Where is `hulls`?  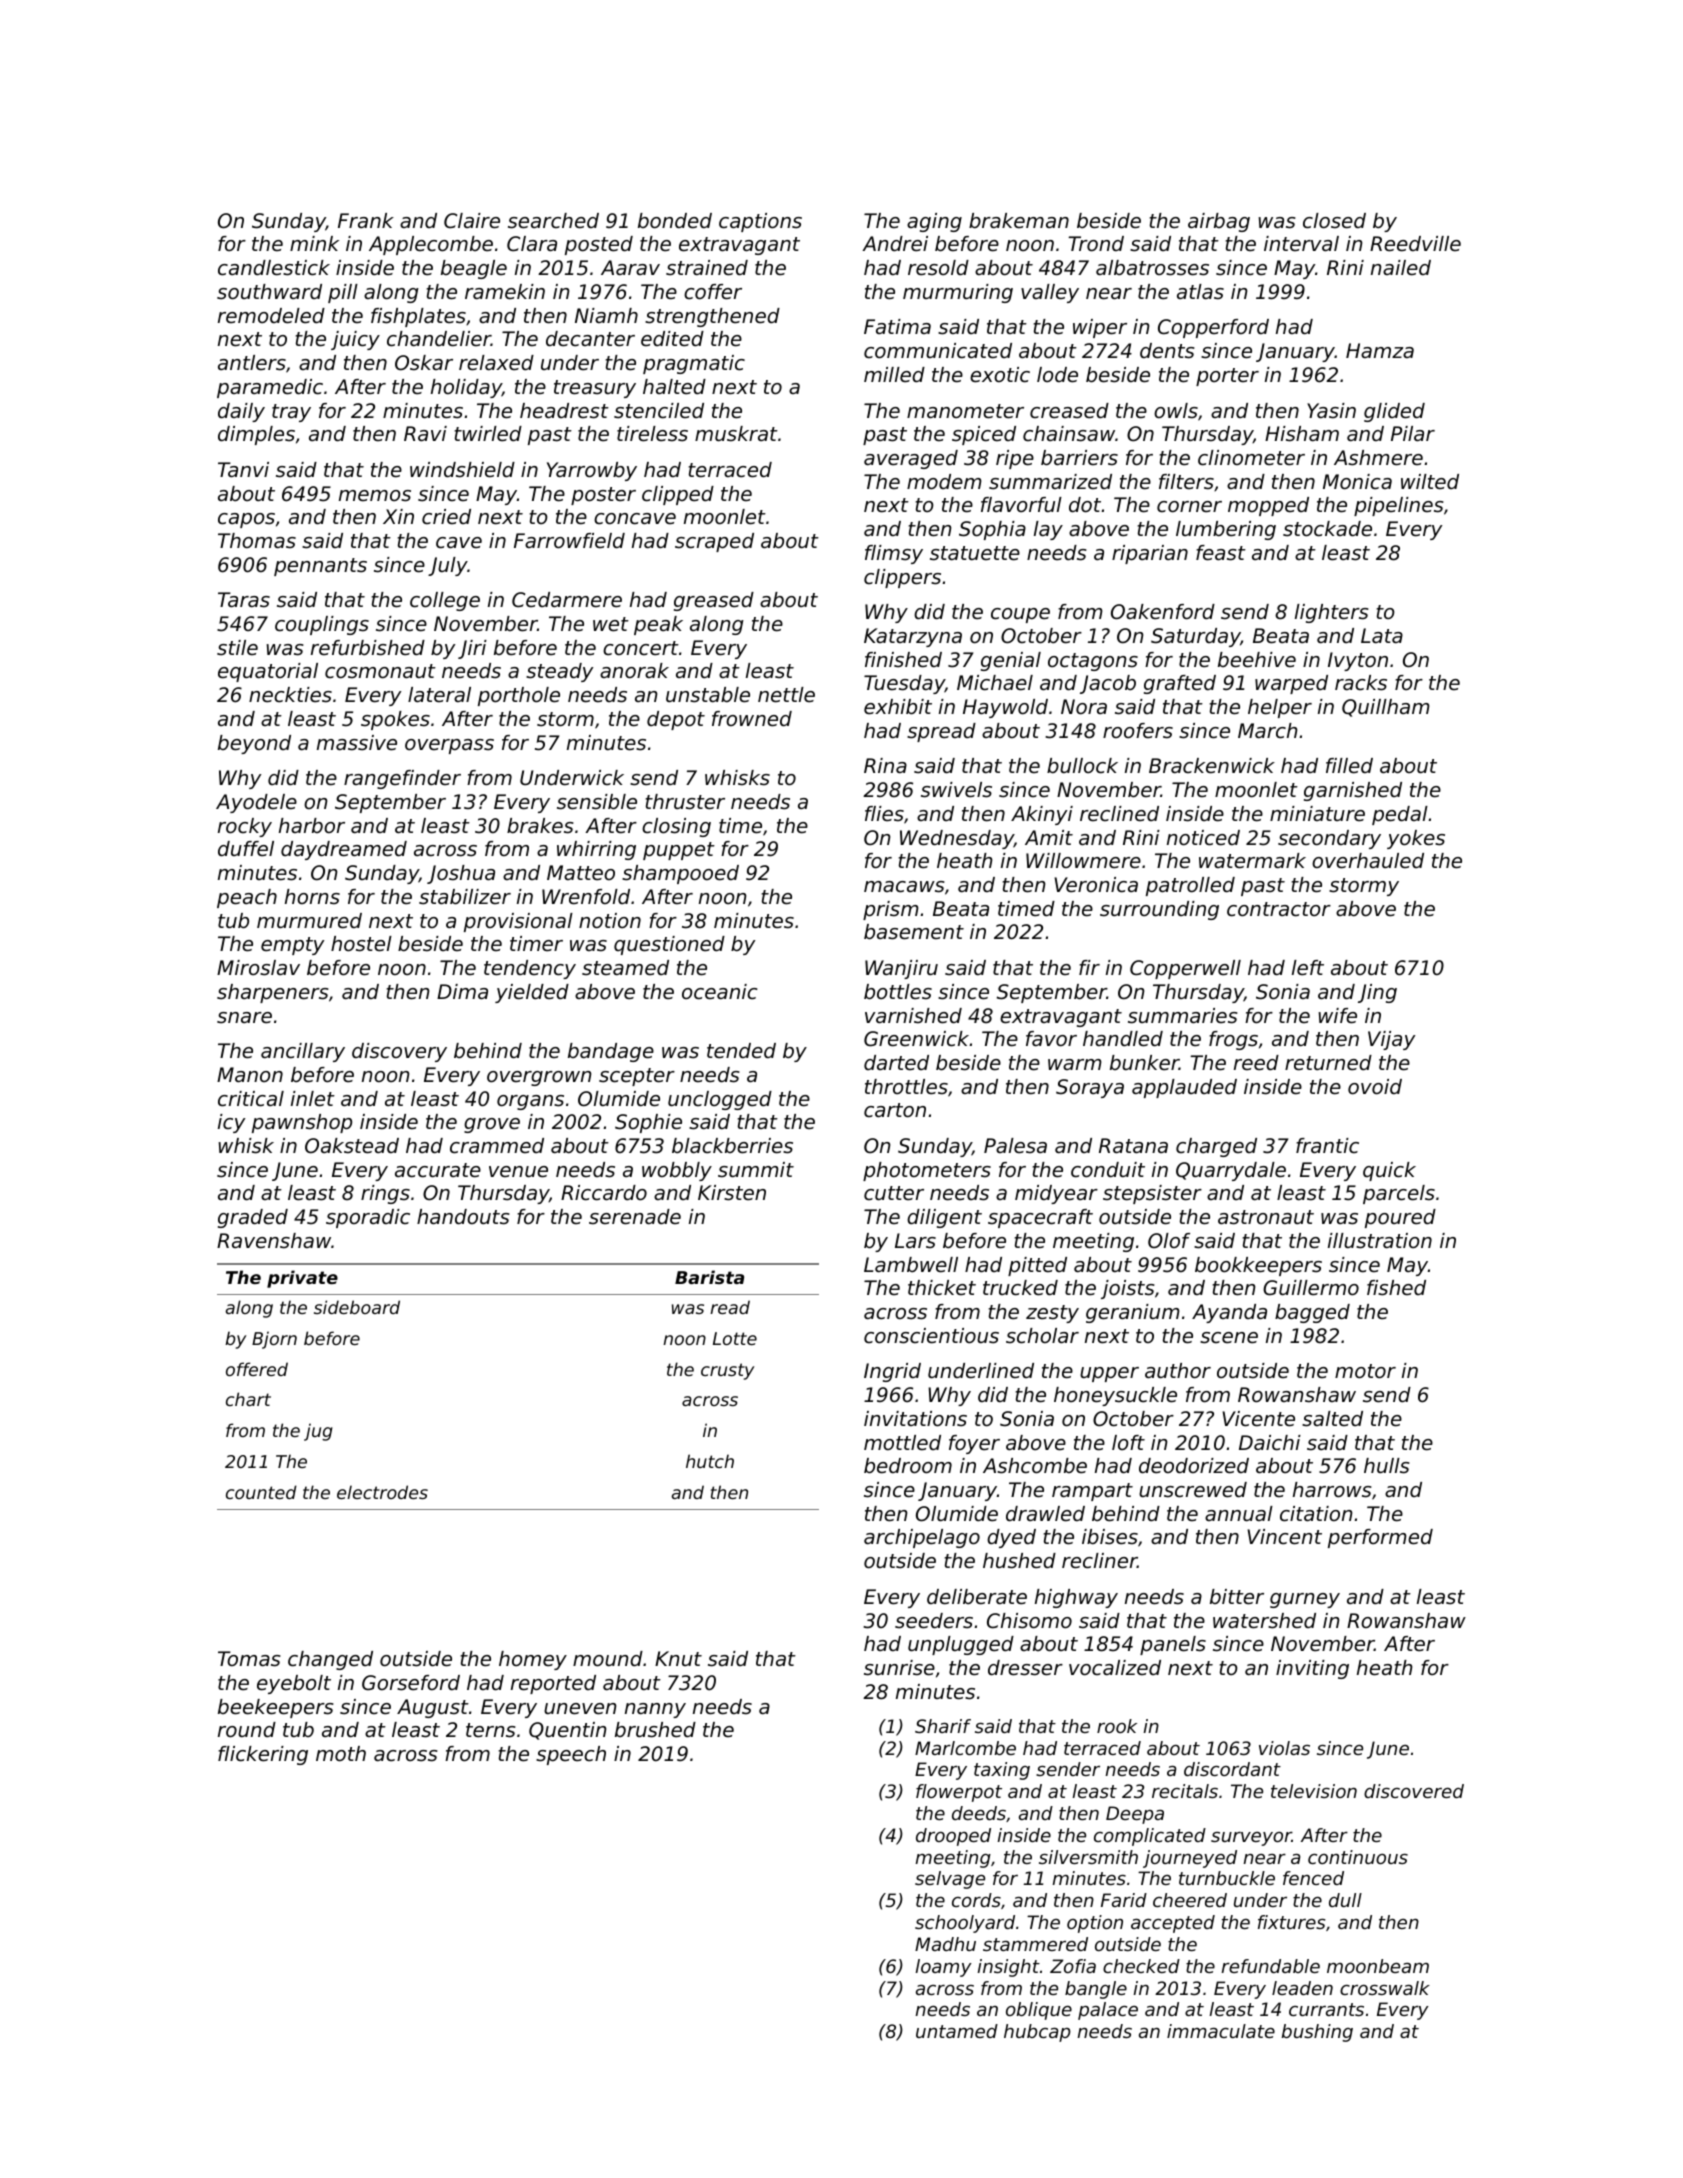 hulls is located at coordinates (1387, 1466).
